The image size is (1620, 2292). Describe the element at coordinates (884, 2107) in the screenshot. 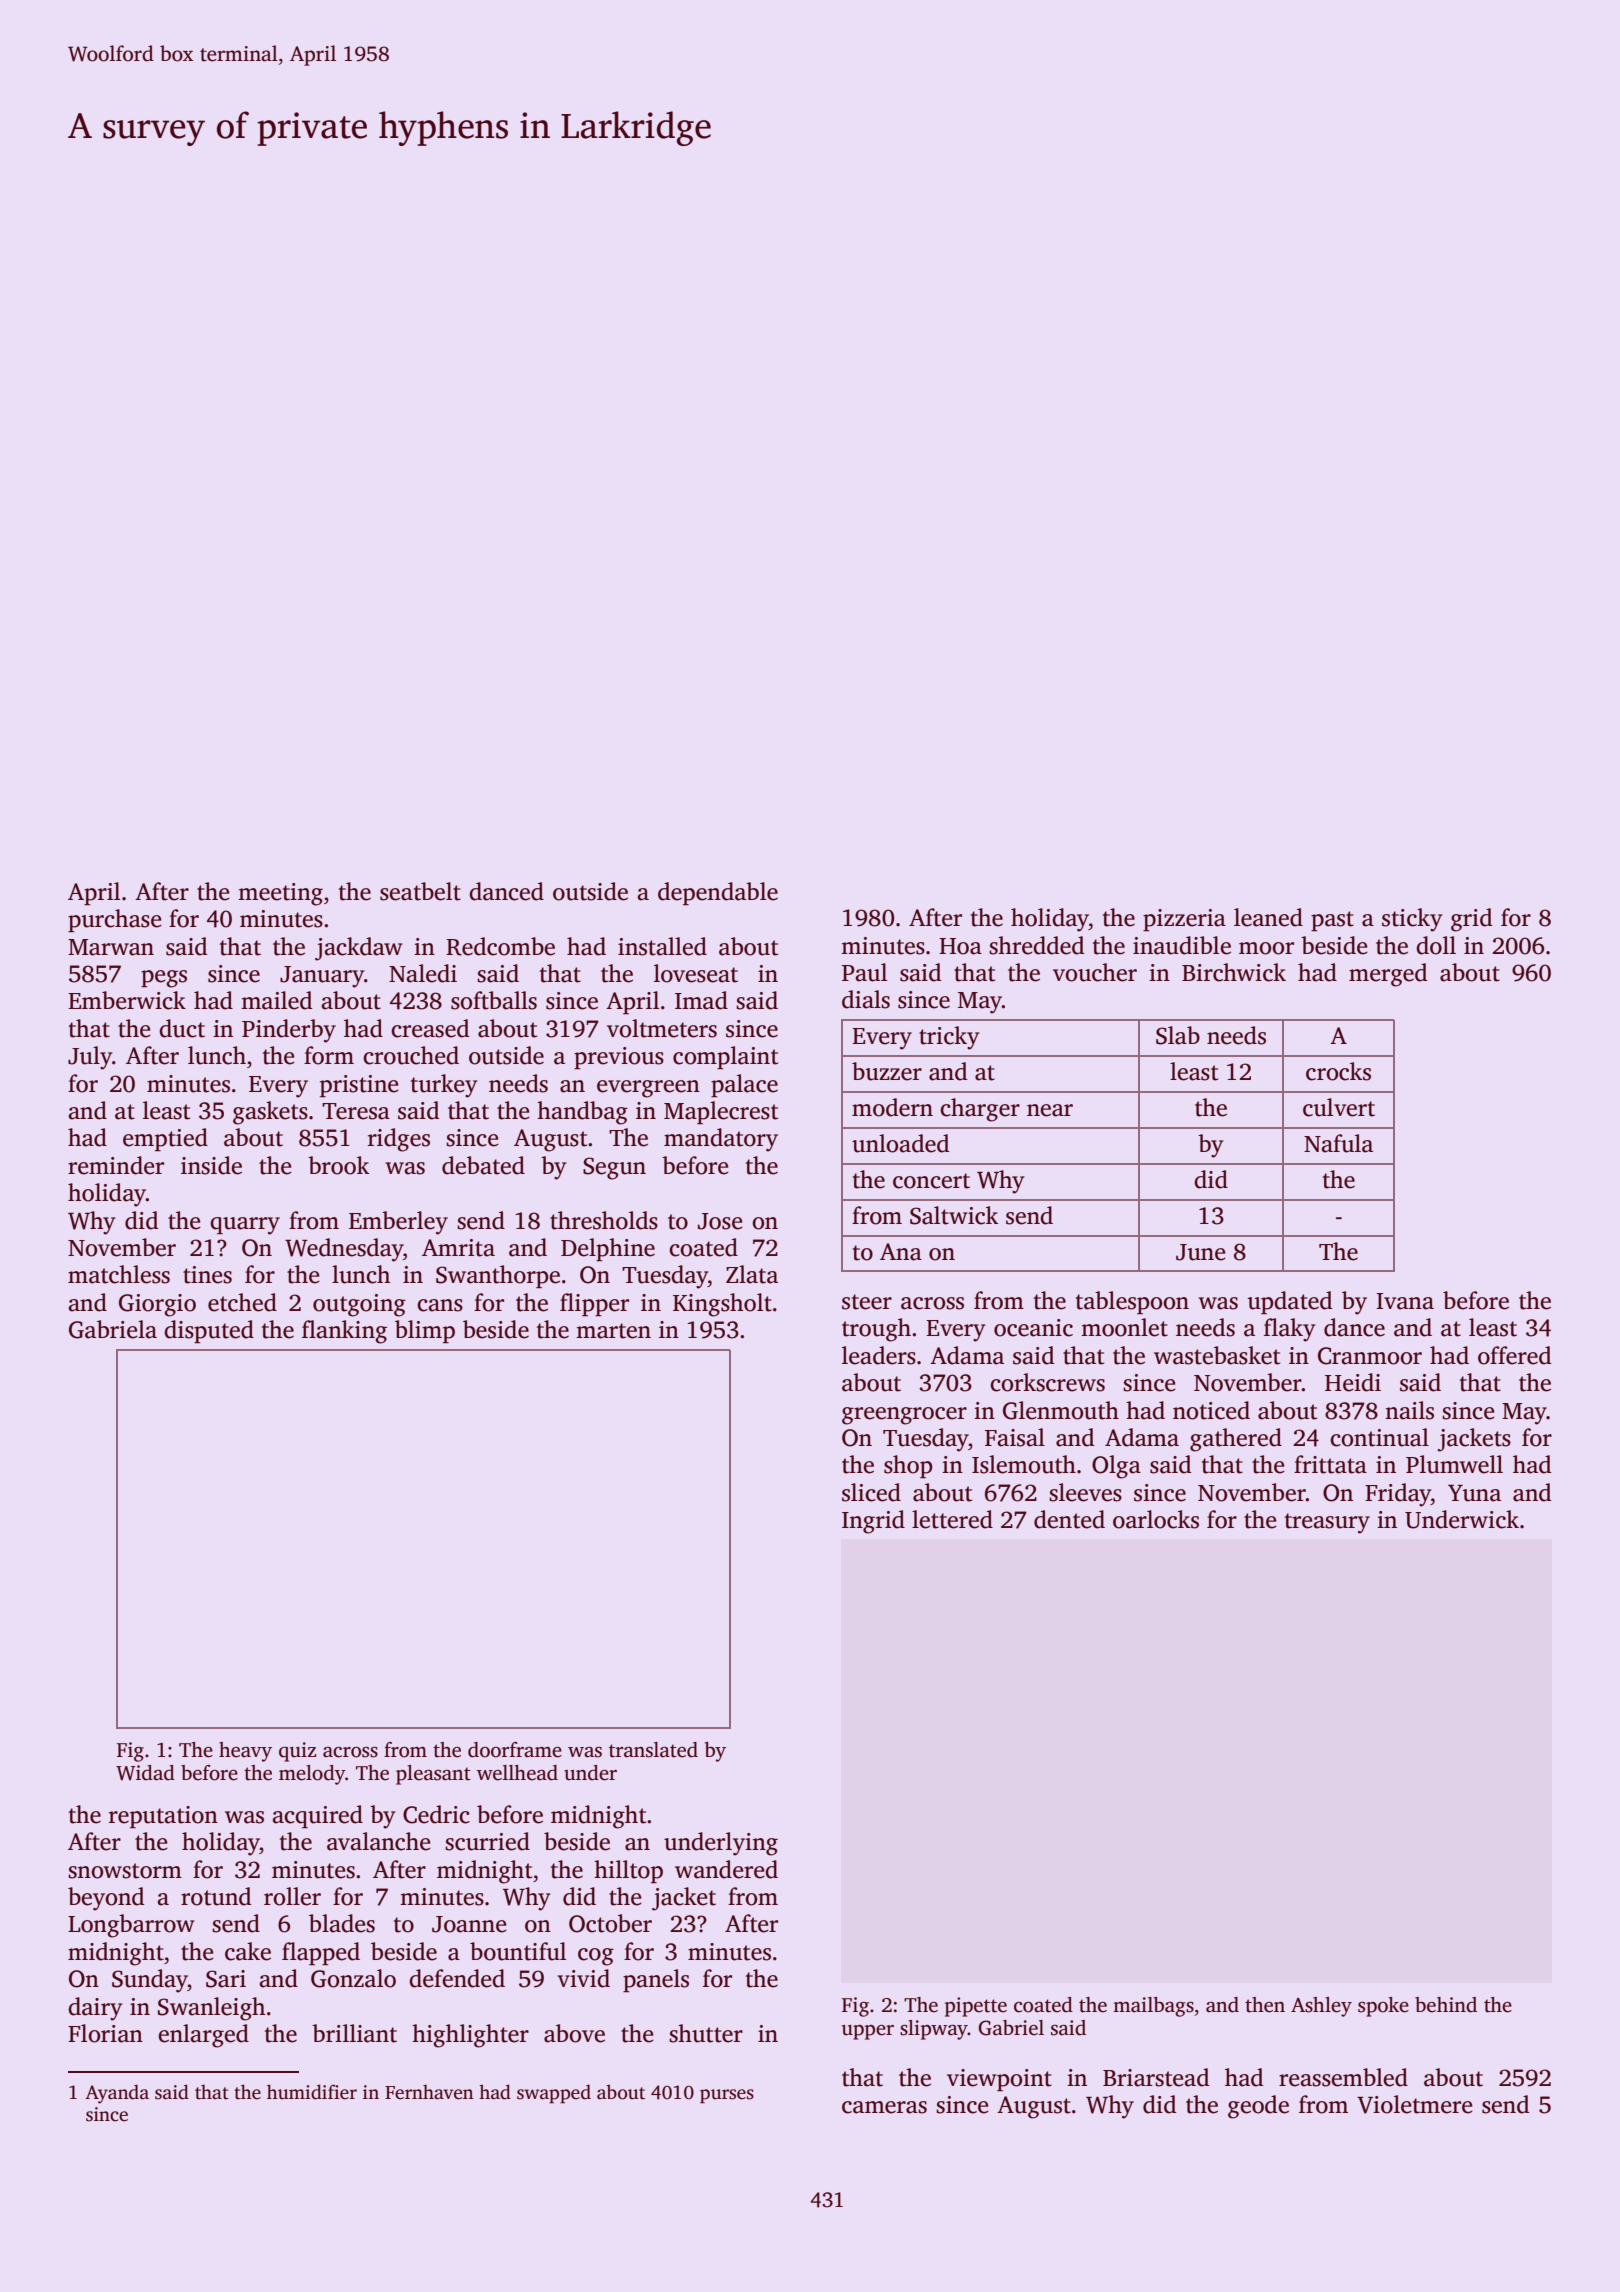

I see `cameras` at that location.
